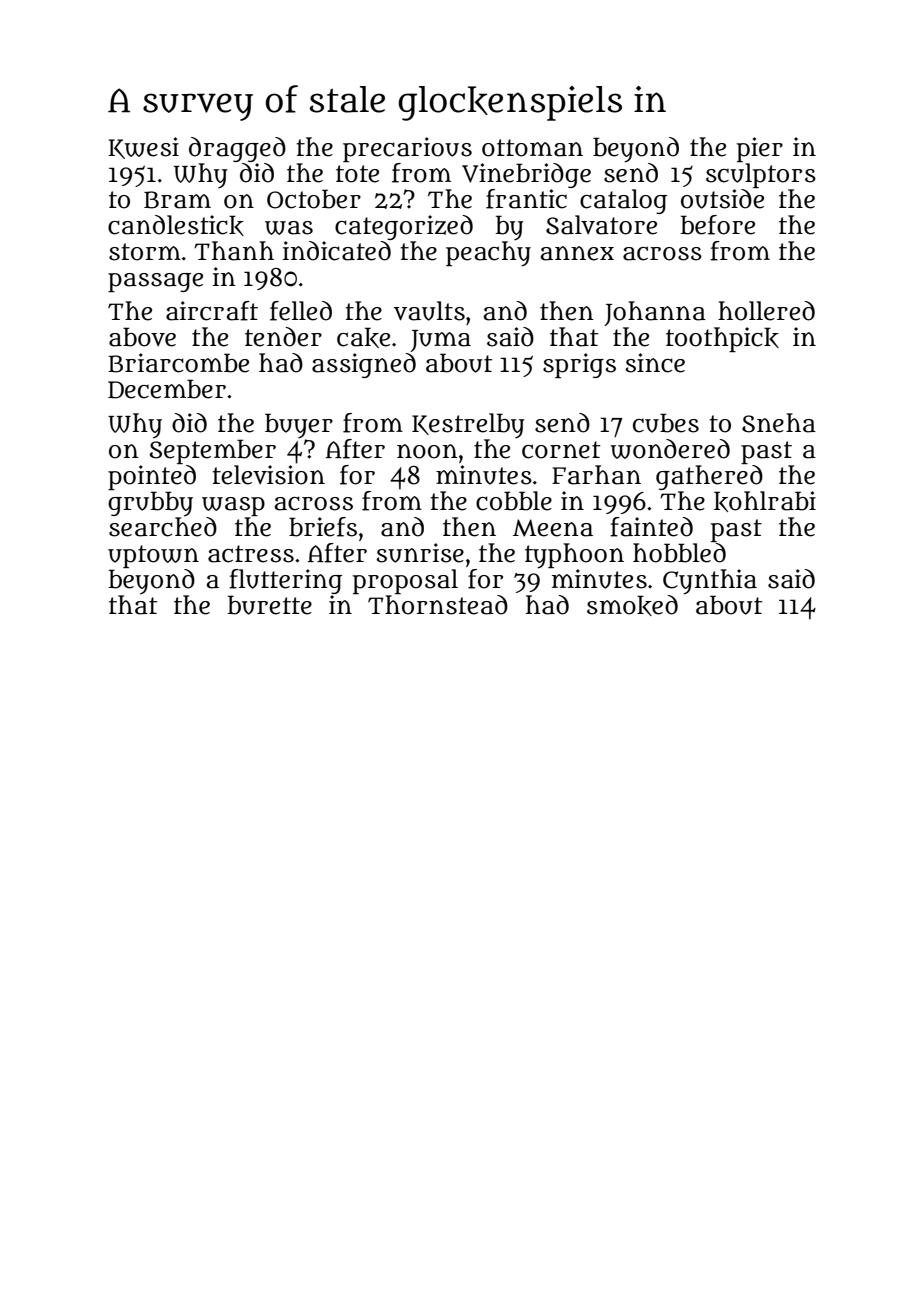 This screenshot has width=924, height=1311. Describe the element at coordinates (655, 313) in the screenshot. I see `Johanna` at that location.
